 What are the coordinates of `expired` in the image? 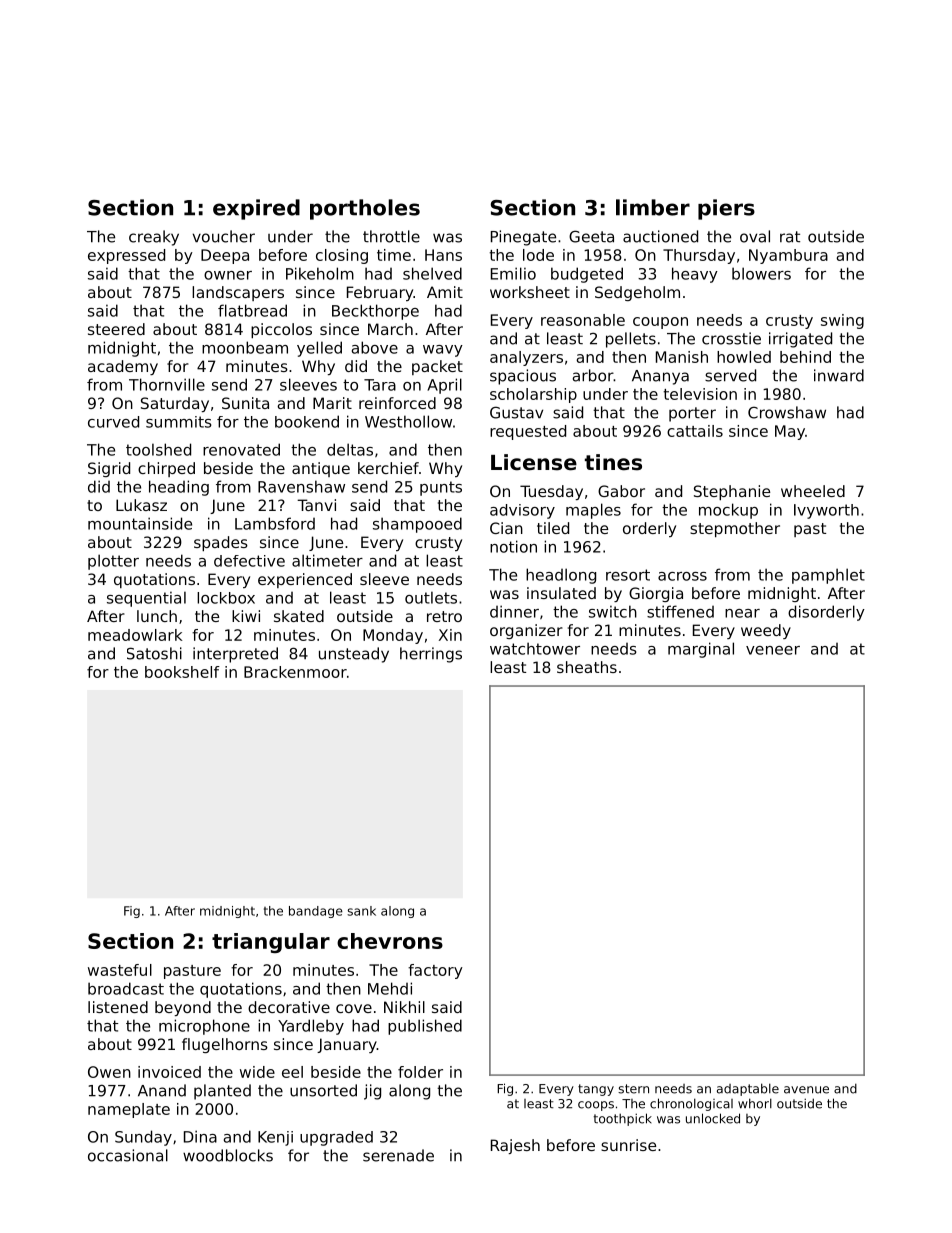 It's located at (256, 209).
